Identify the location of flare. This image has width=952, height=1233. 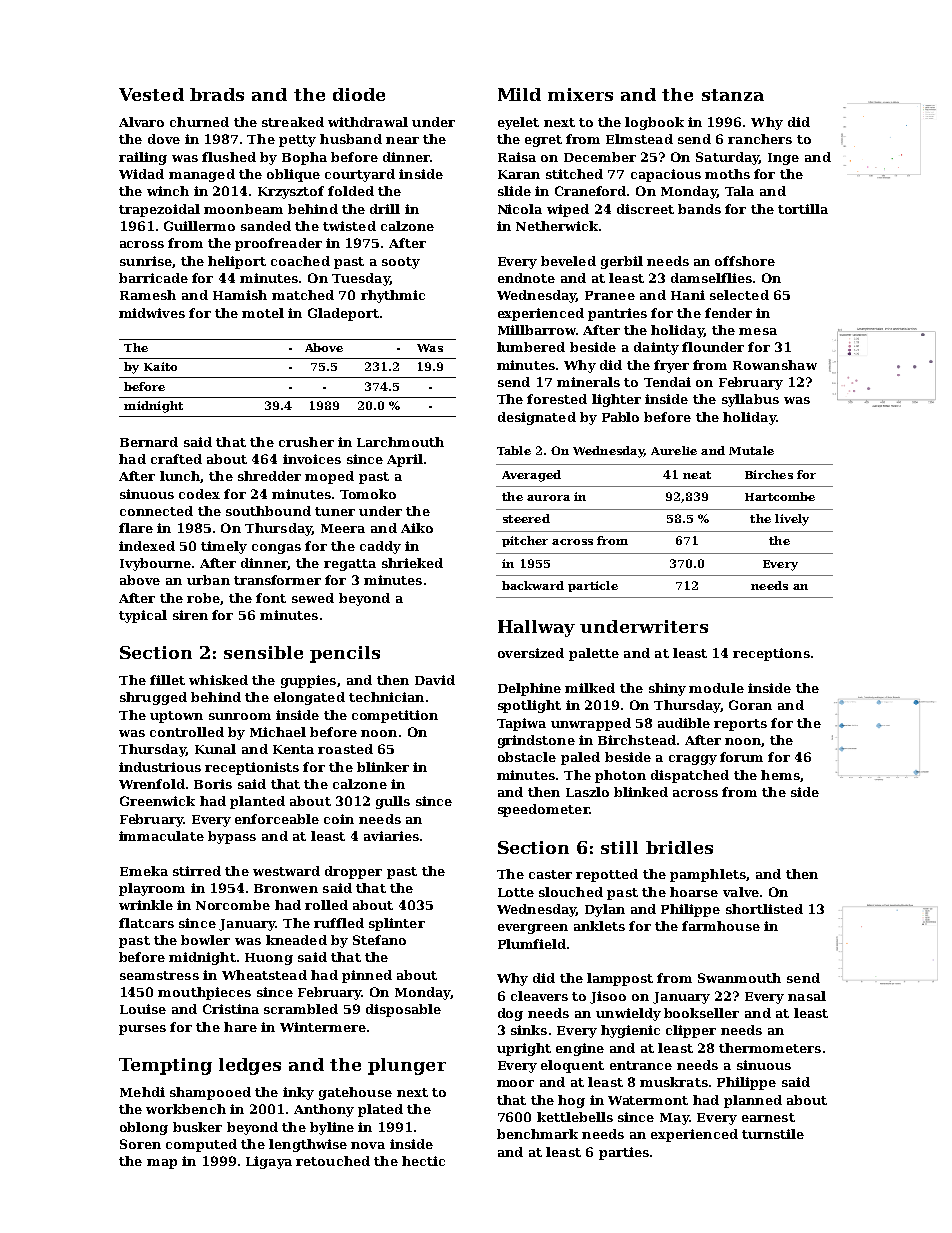
(136, 528).
